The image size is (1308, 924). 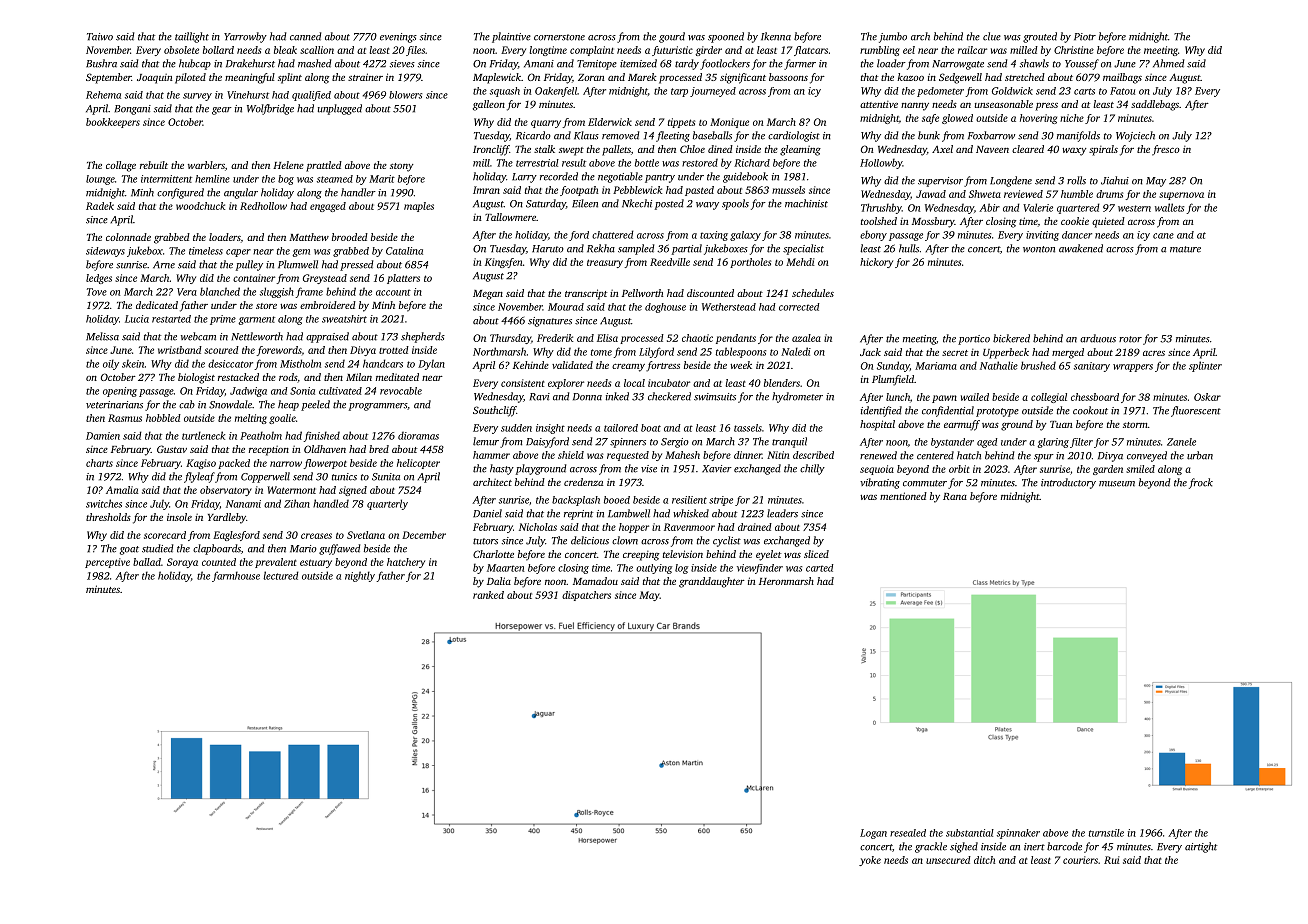 I want to click on frock, so click(x=1201, y=483).
